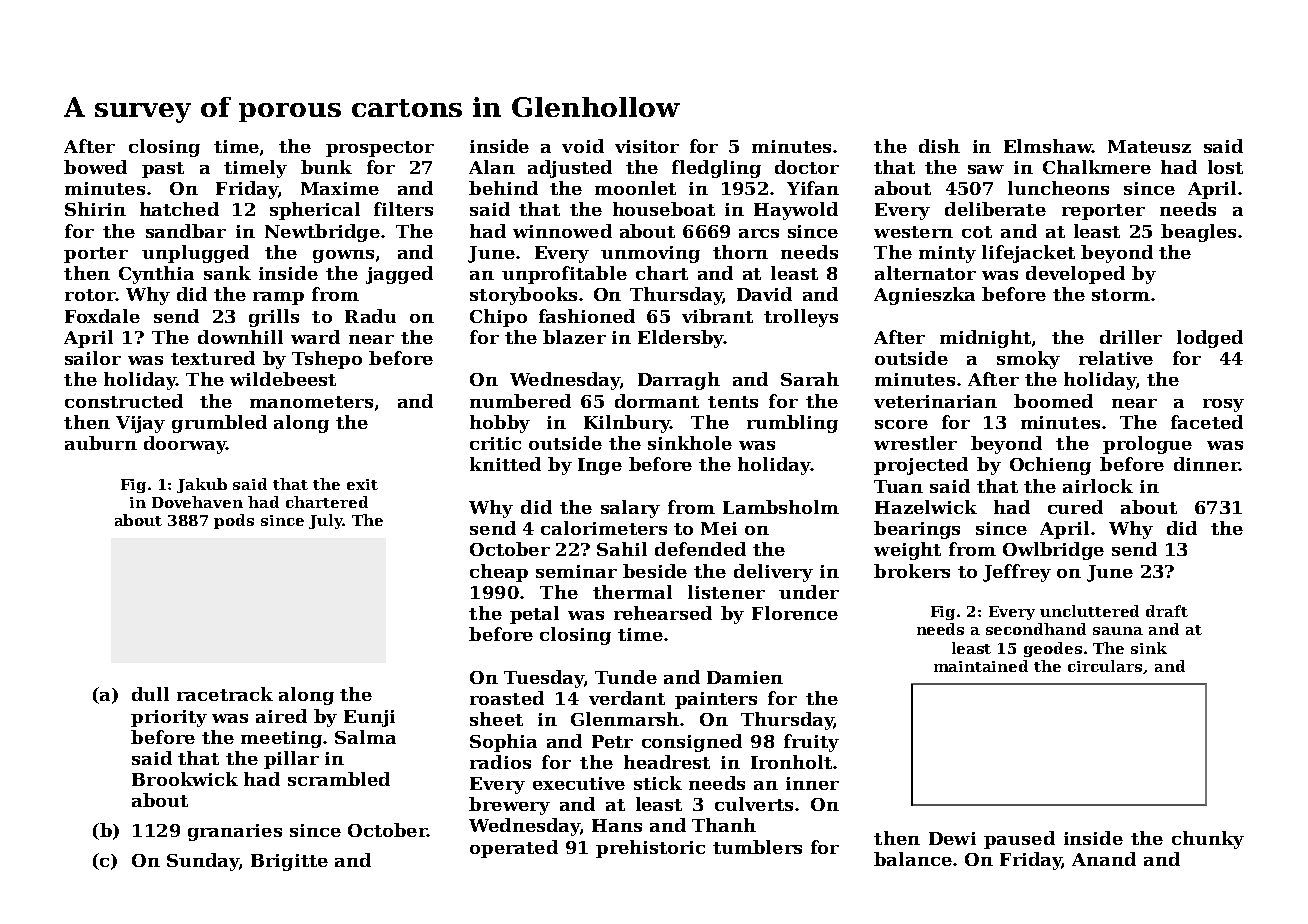  Describe the element at coordinates (369, 718) in the screenshot. I see `Eunji` at that location.
